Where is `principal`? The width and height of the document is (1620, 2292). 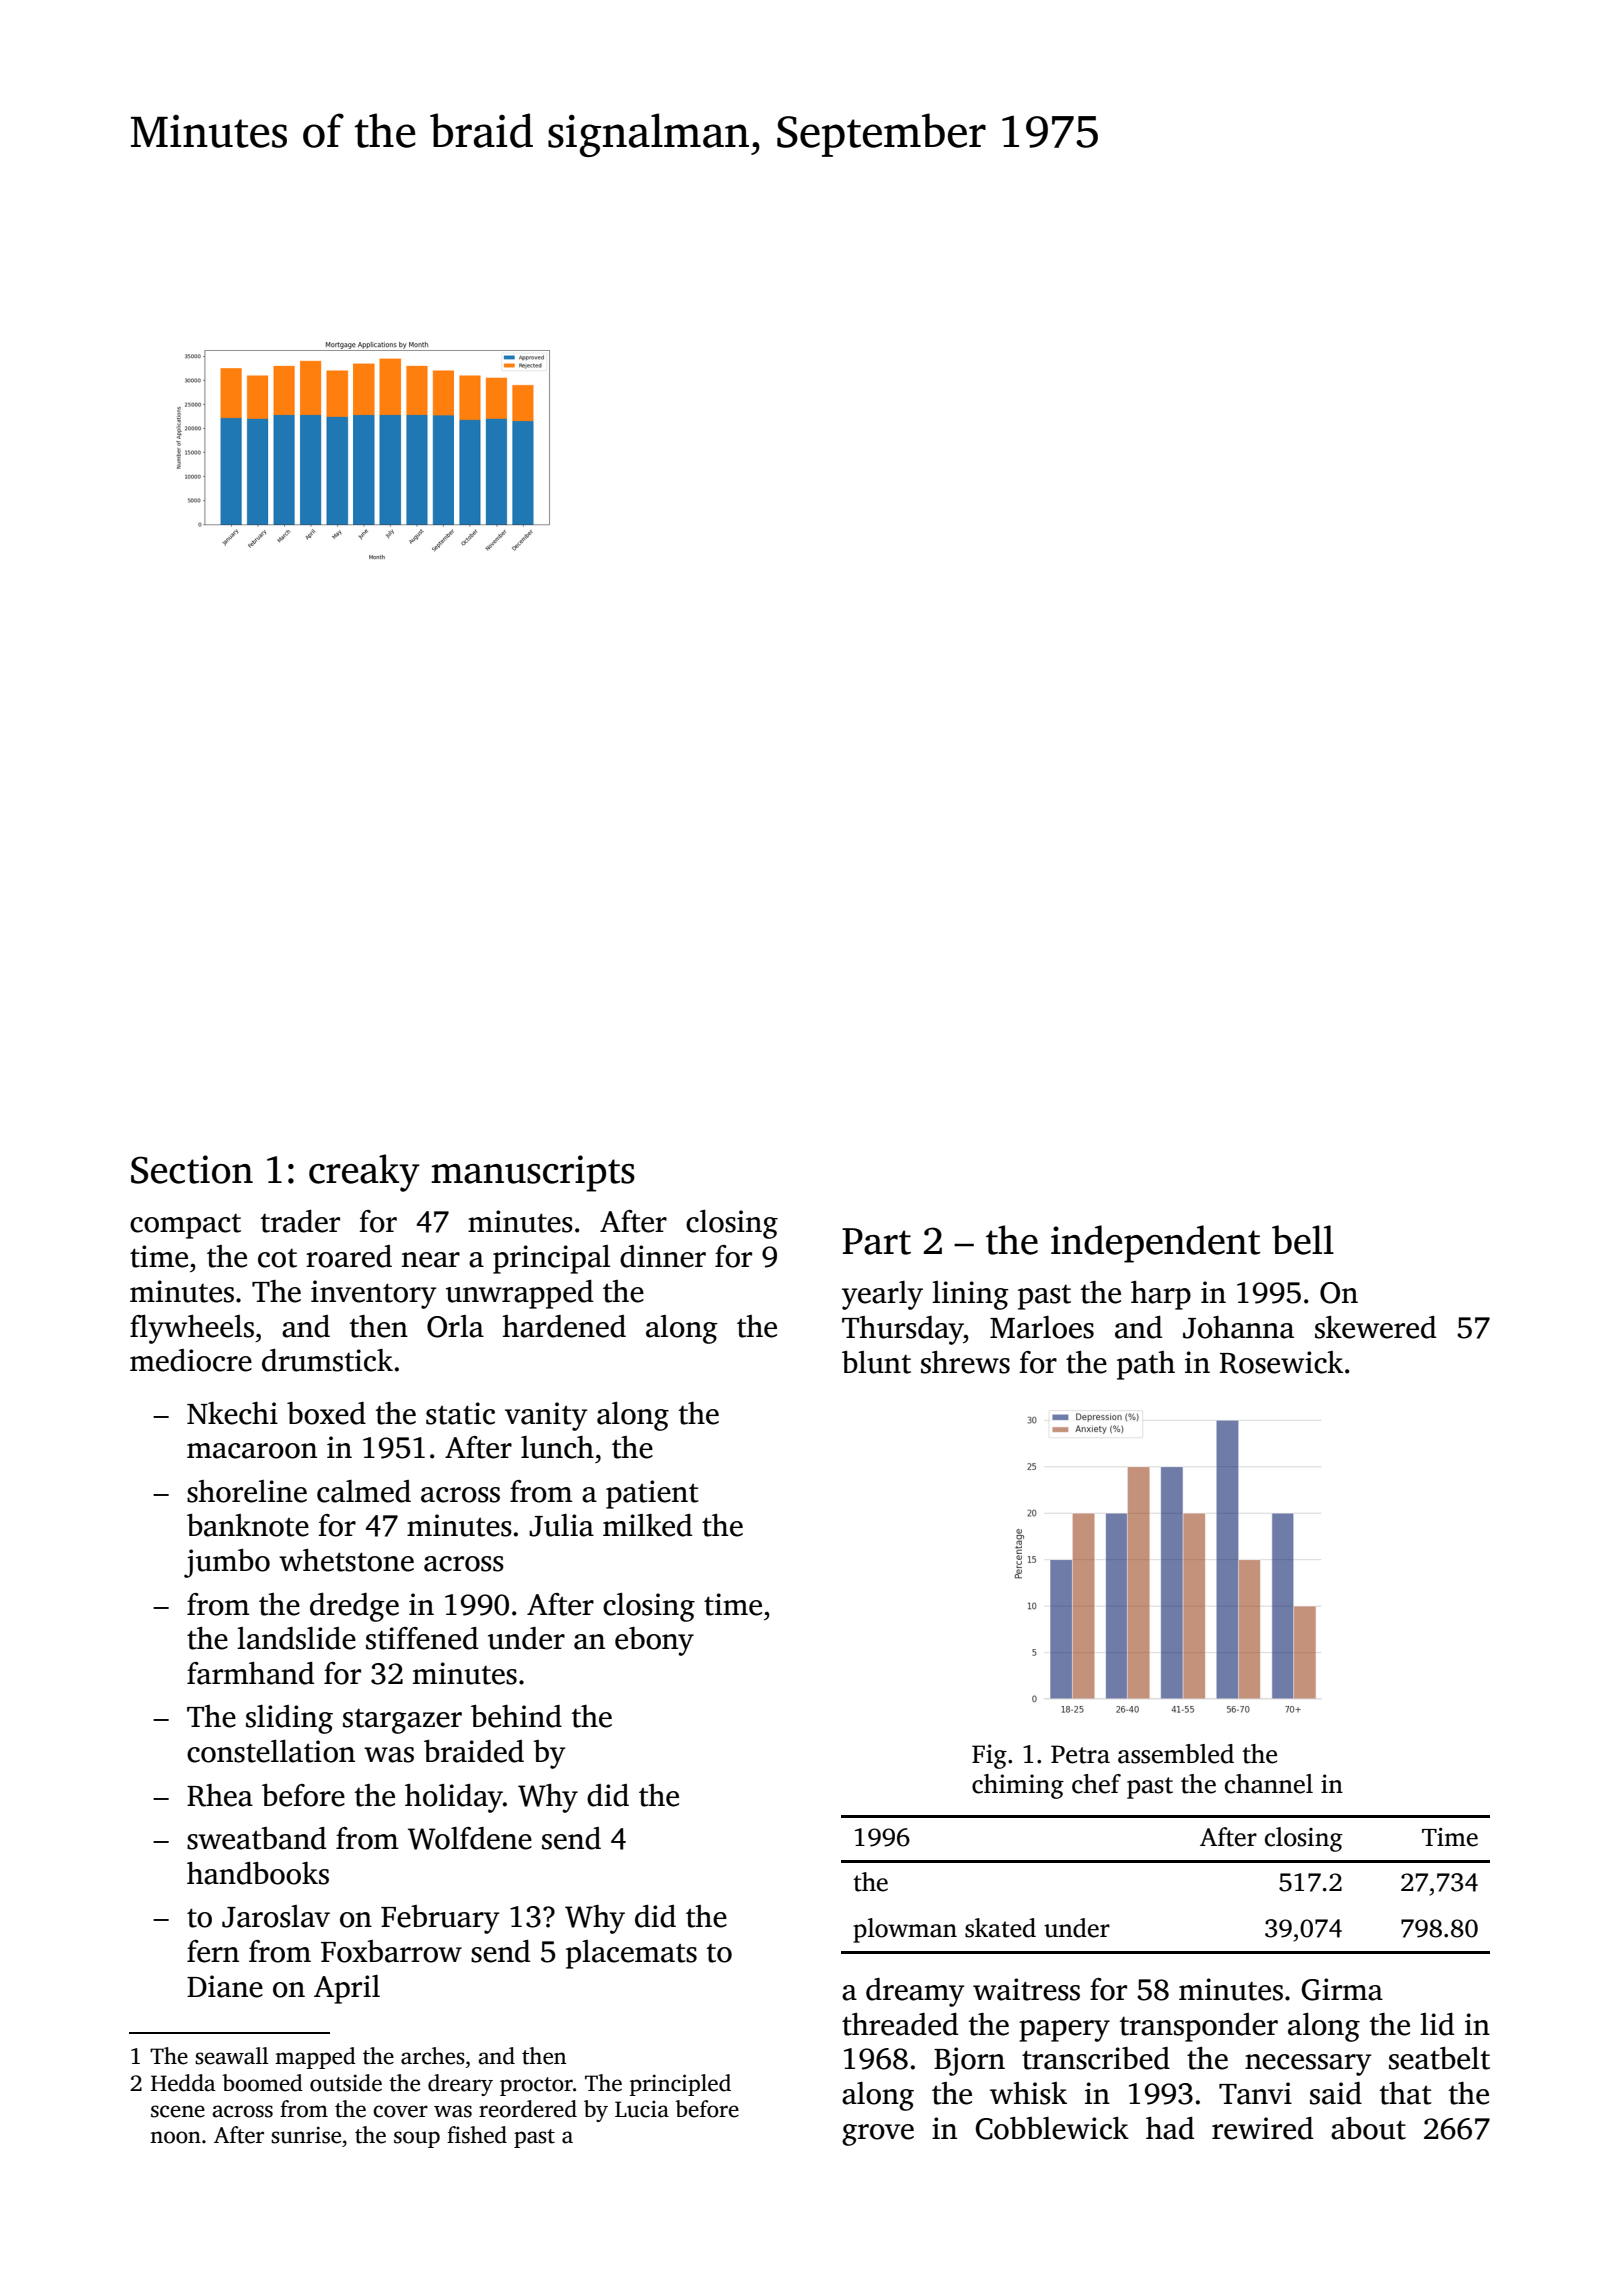
principal is located at coordinates (551, 1259).
